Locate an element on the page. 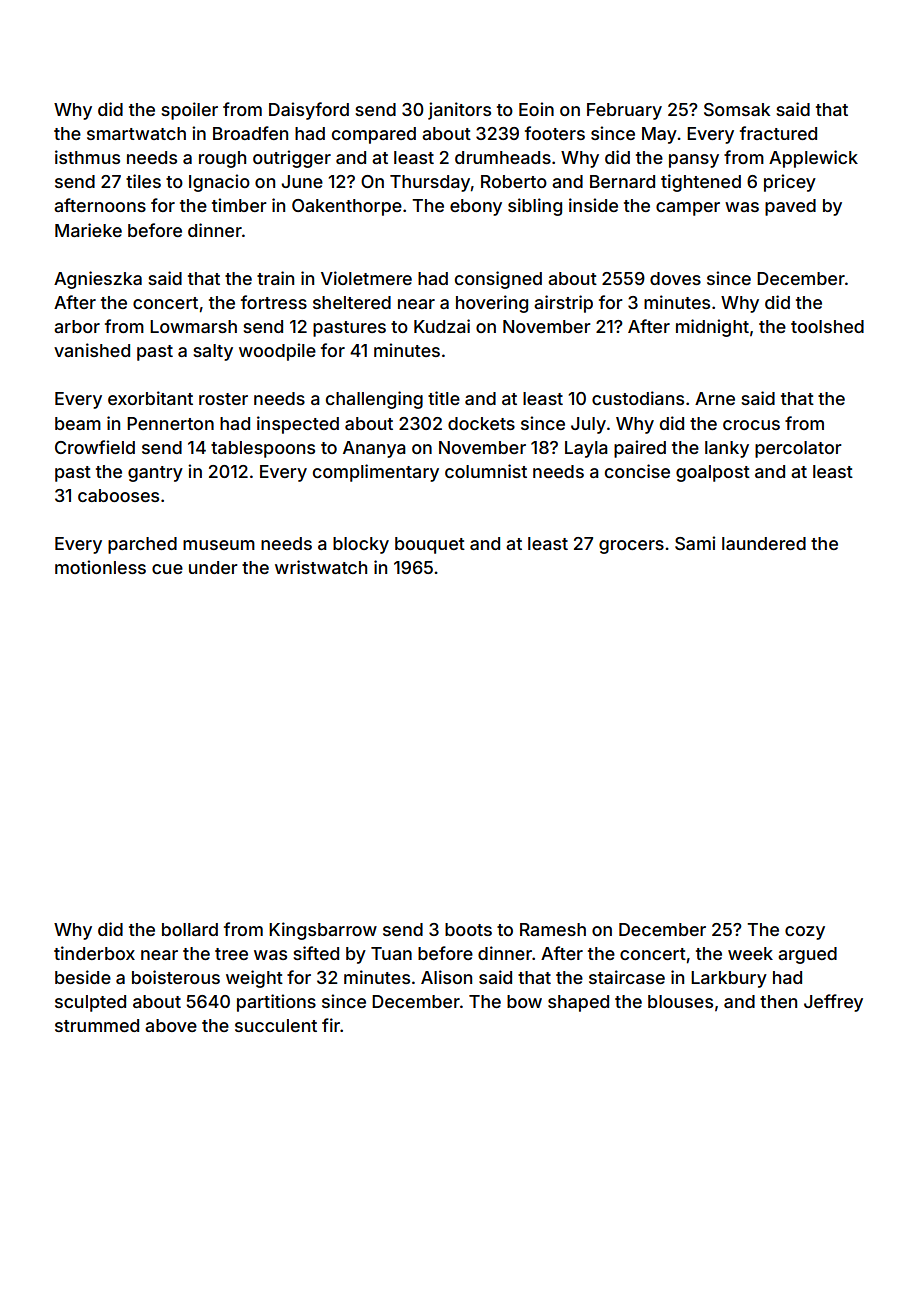 The image size is (924, 1308). Applewick is located at coordinates (813, 159).
